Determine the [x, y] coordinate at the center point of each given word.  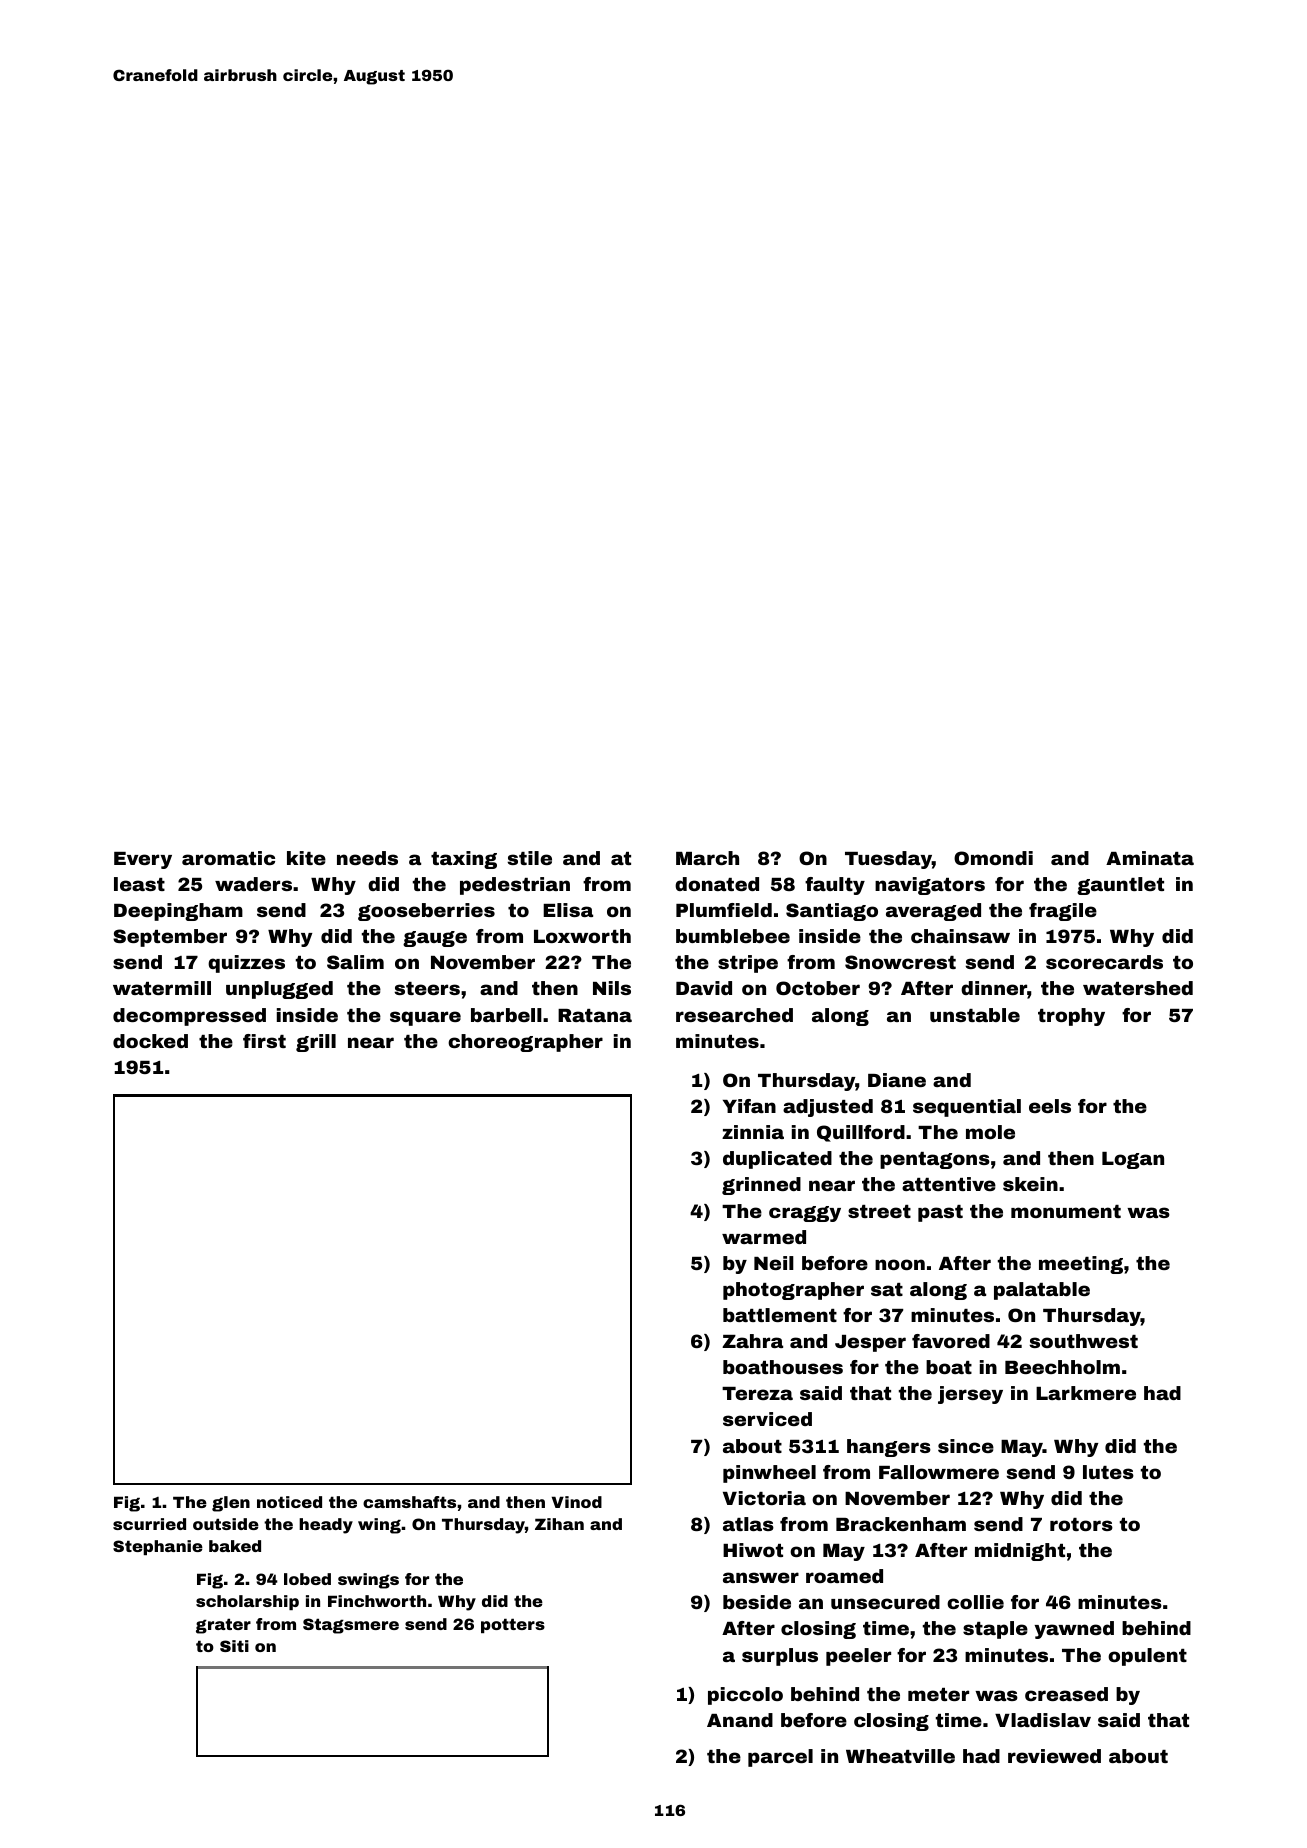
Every [143, 860]
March [707, 858]
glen [231, 1504]
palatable [1042, 1291]
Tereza [757, 1393]
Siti [234, 1646]
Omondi [993, 858]
